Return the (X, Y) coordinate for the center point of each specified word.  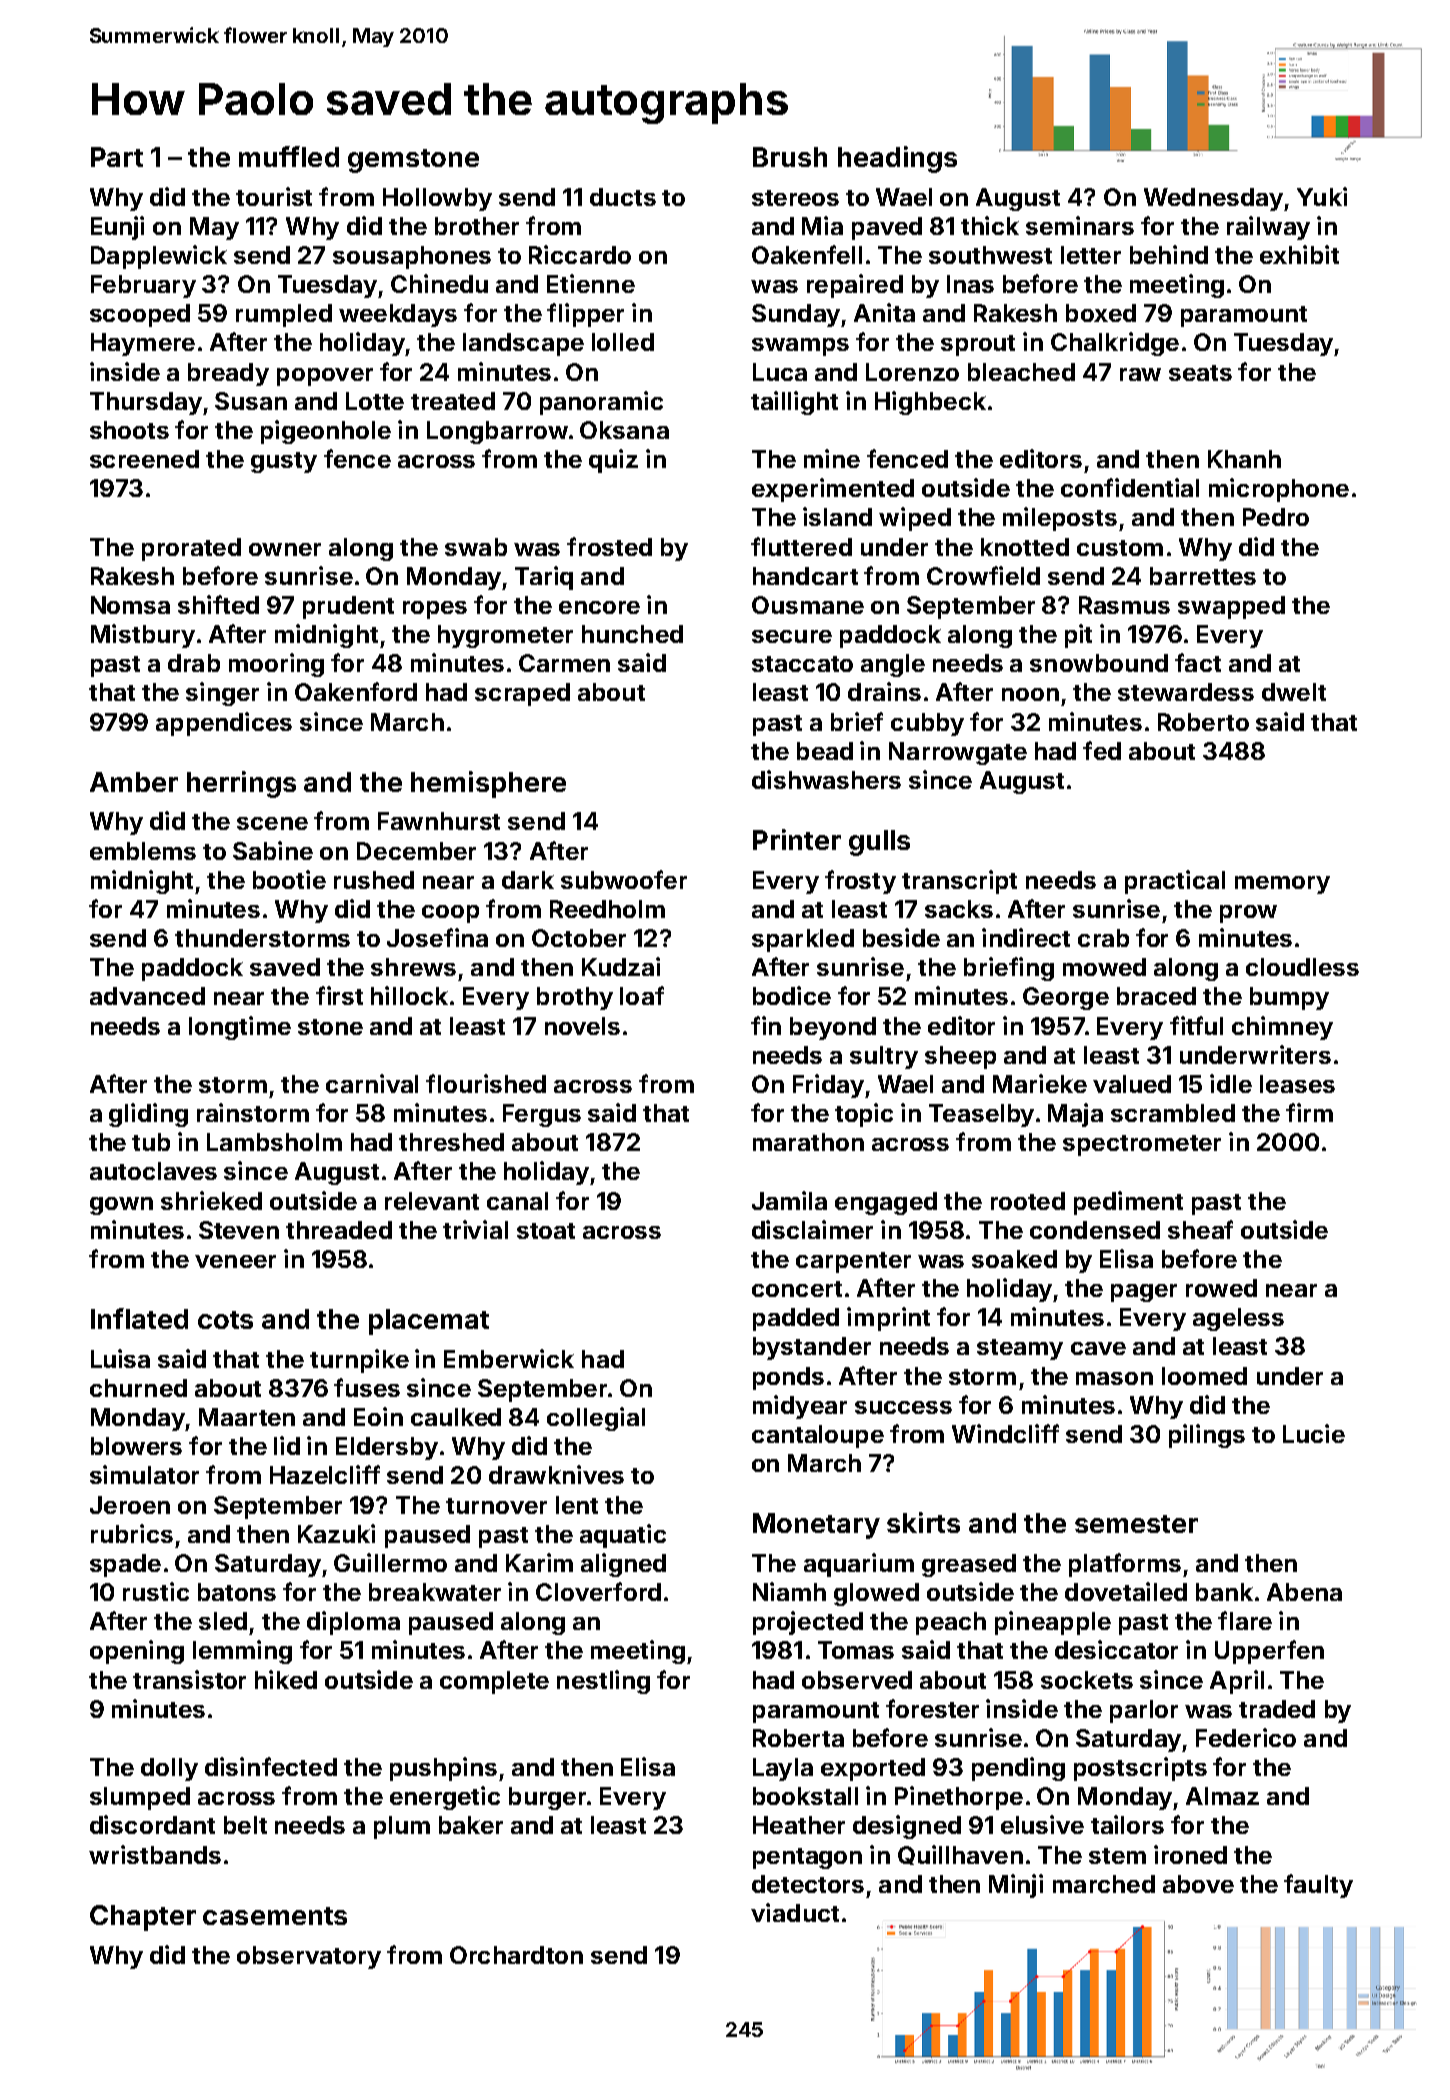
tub (151, 1142)
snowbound (1099, 663)
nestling (603, 1682)
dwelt (1294, 692)
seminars (1080, 225)
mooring (276, 665)
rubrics (132, 1533)
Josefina (437, 937)
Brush (790, 157)
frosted (609, 546)
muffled (289, 156)
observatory (309, 1957)
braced (1156, 996)
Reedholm (607, 909)
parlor (1144, 1711)
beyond (833, 1028)
